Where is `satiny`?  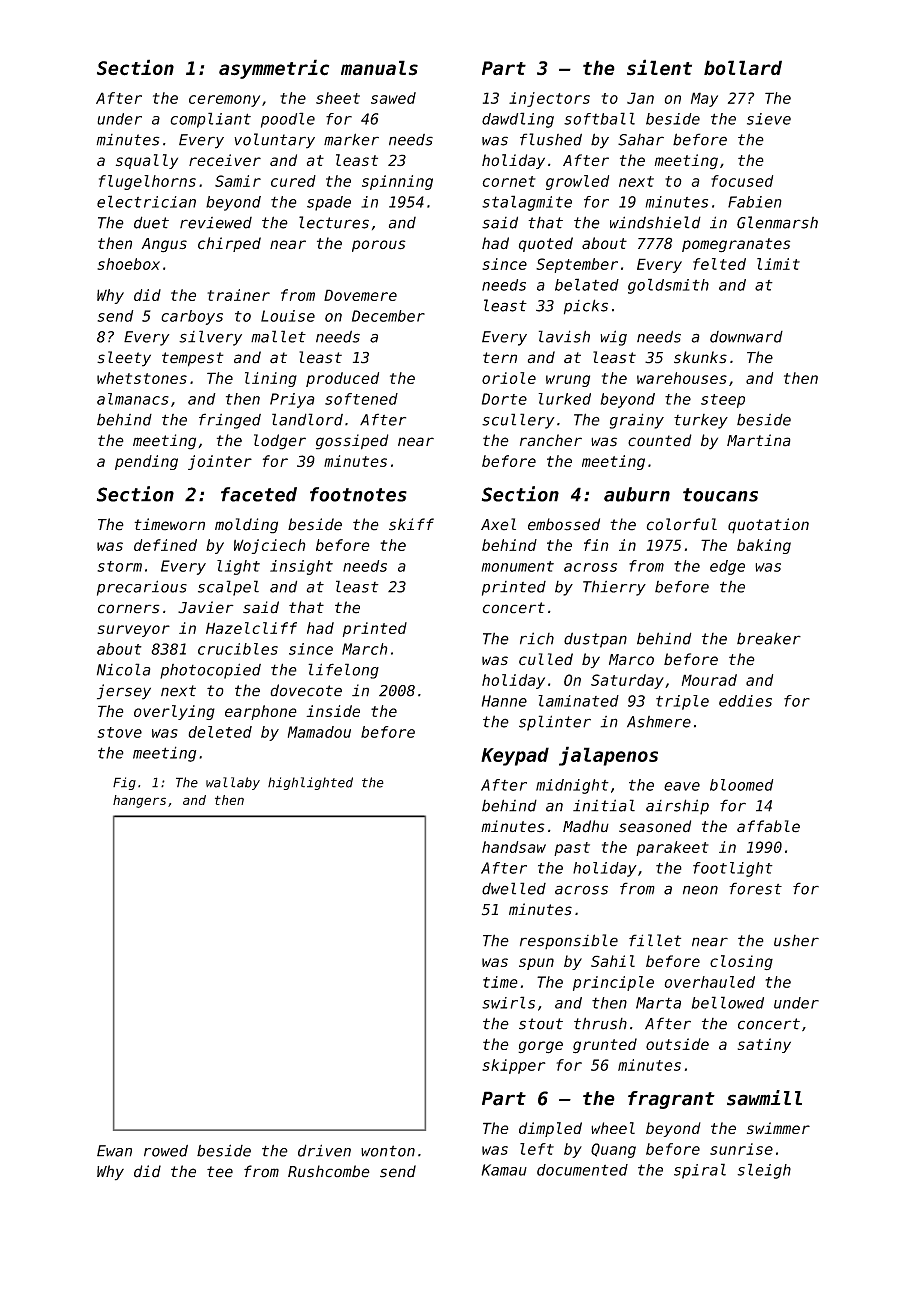 satiny is located at coordinates (764, 1045).
